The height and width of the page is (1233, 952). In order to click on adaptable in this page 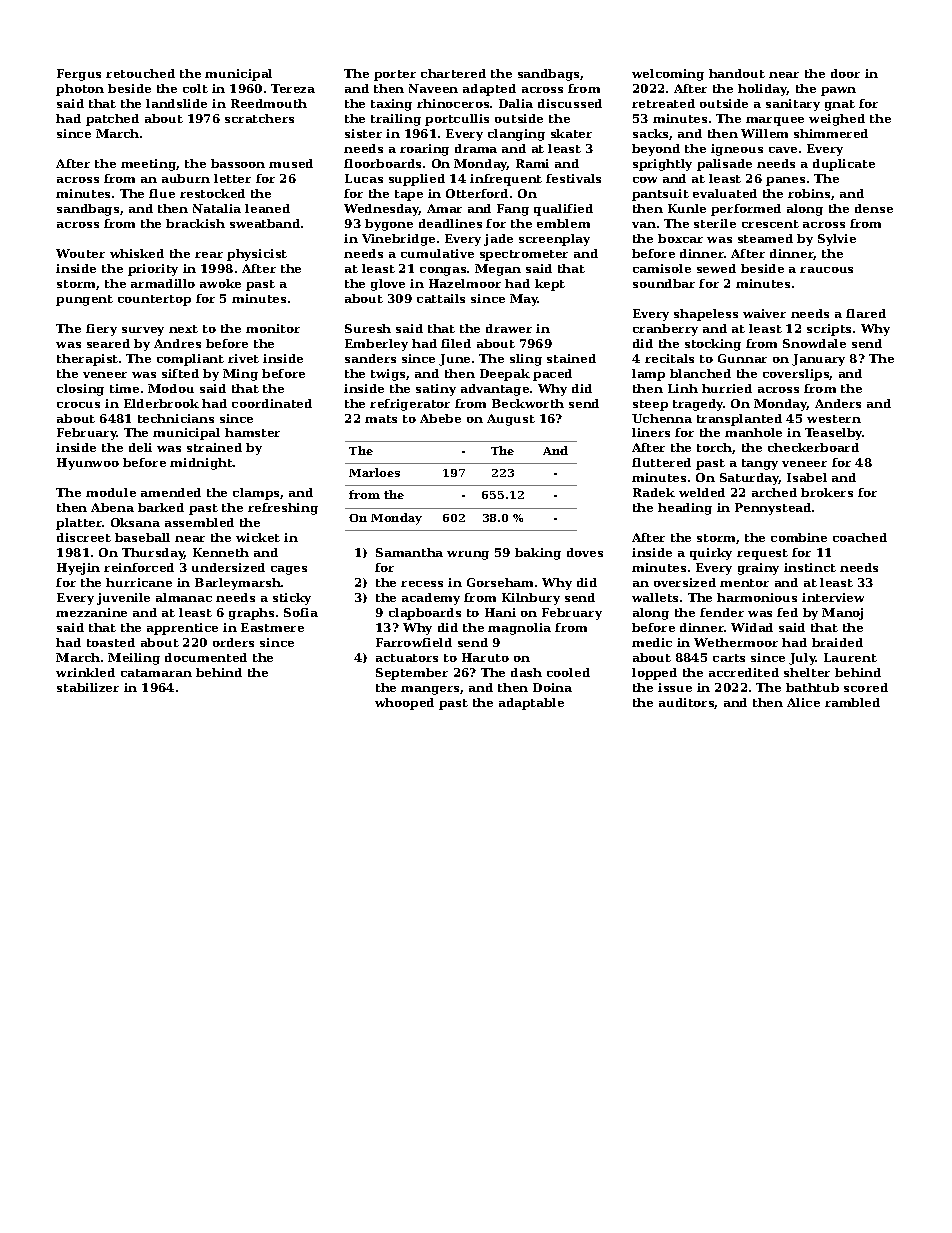, I will do `click(531, 704)`.
